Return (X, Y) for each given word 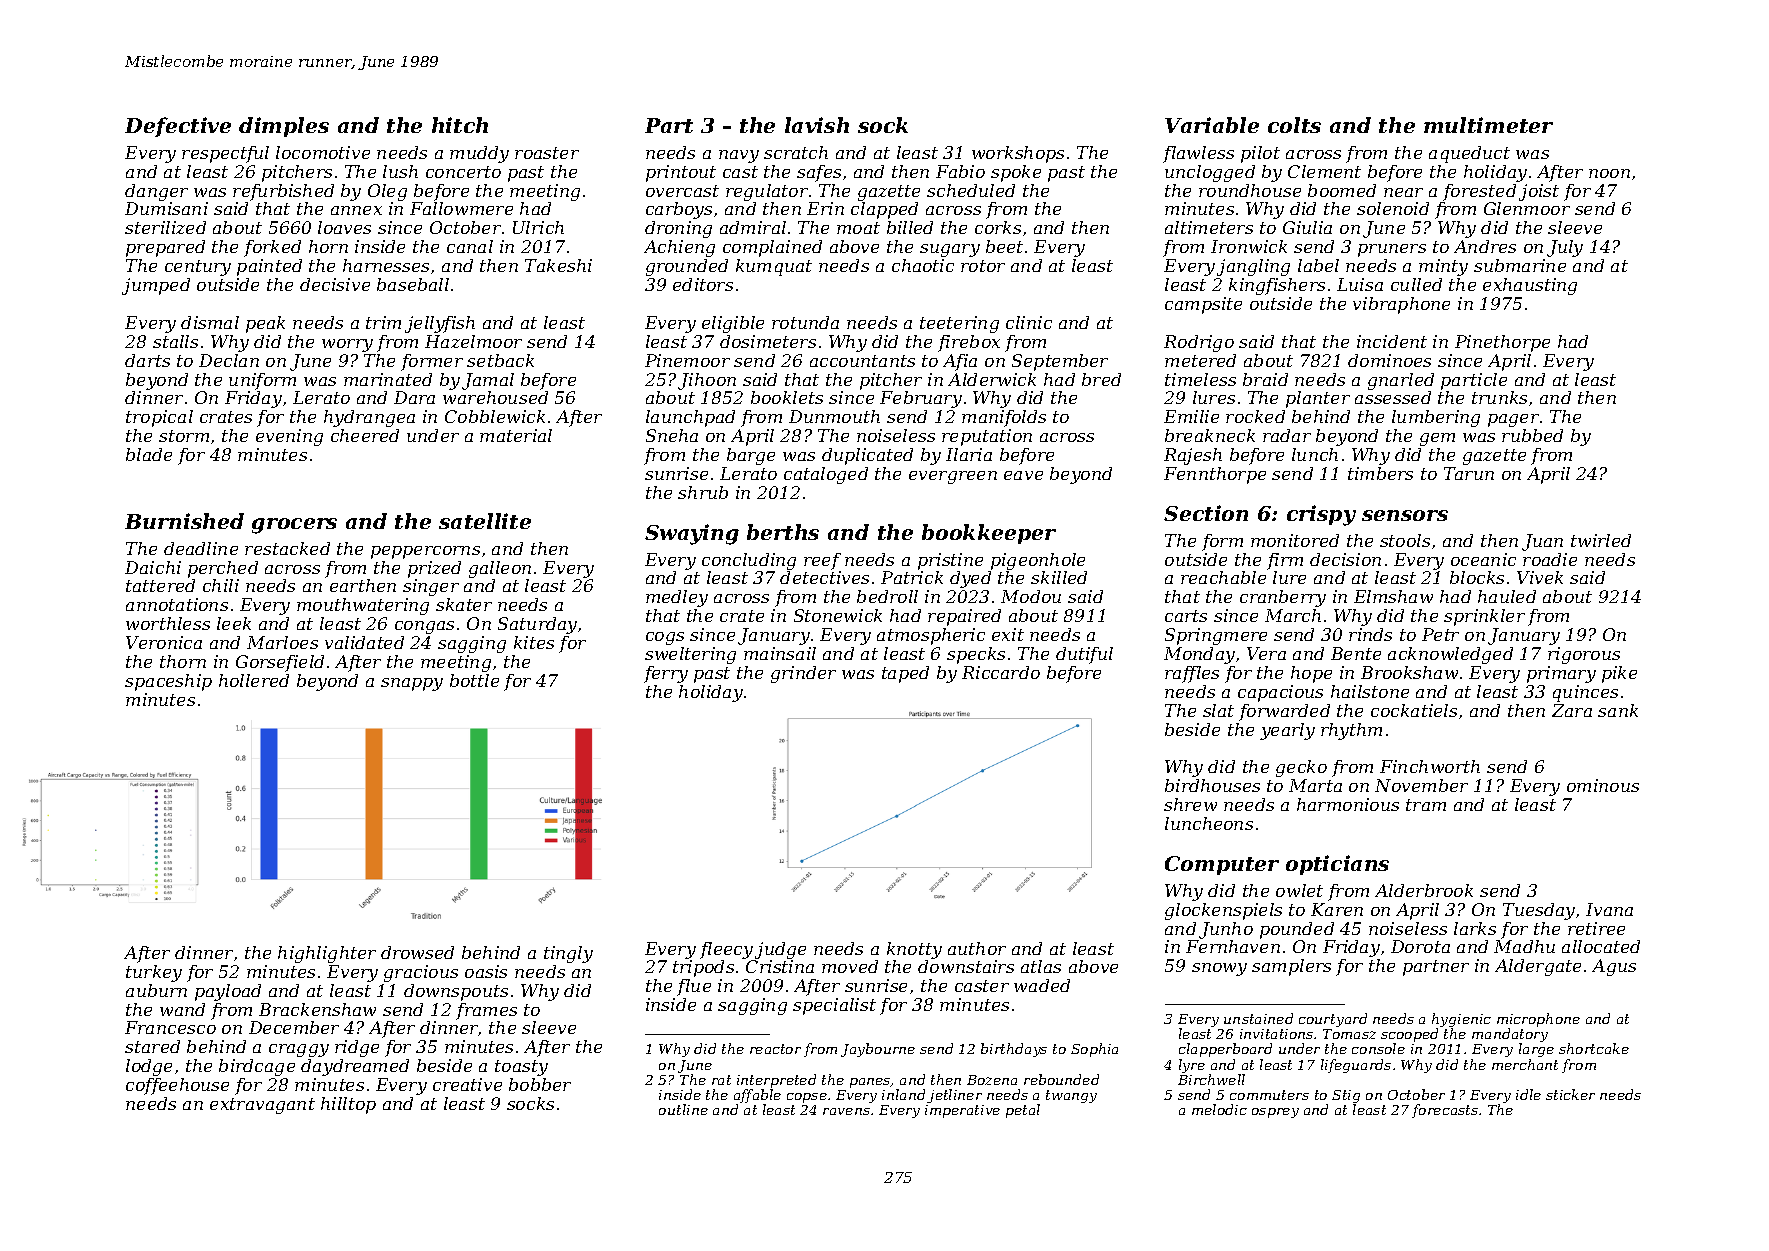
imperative (962, 1111)
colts (1294, 125)
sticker (1570, 1094)
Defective (178, 127)
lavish (817, 125)
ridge (357, 1048)
